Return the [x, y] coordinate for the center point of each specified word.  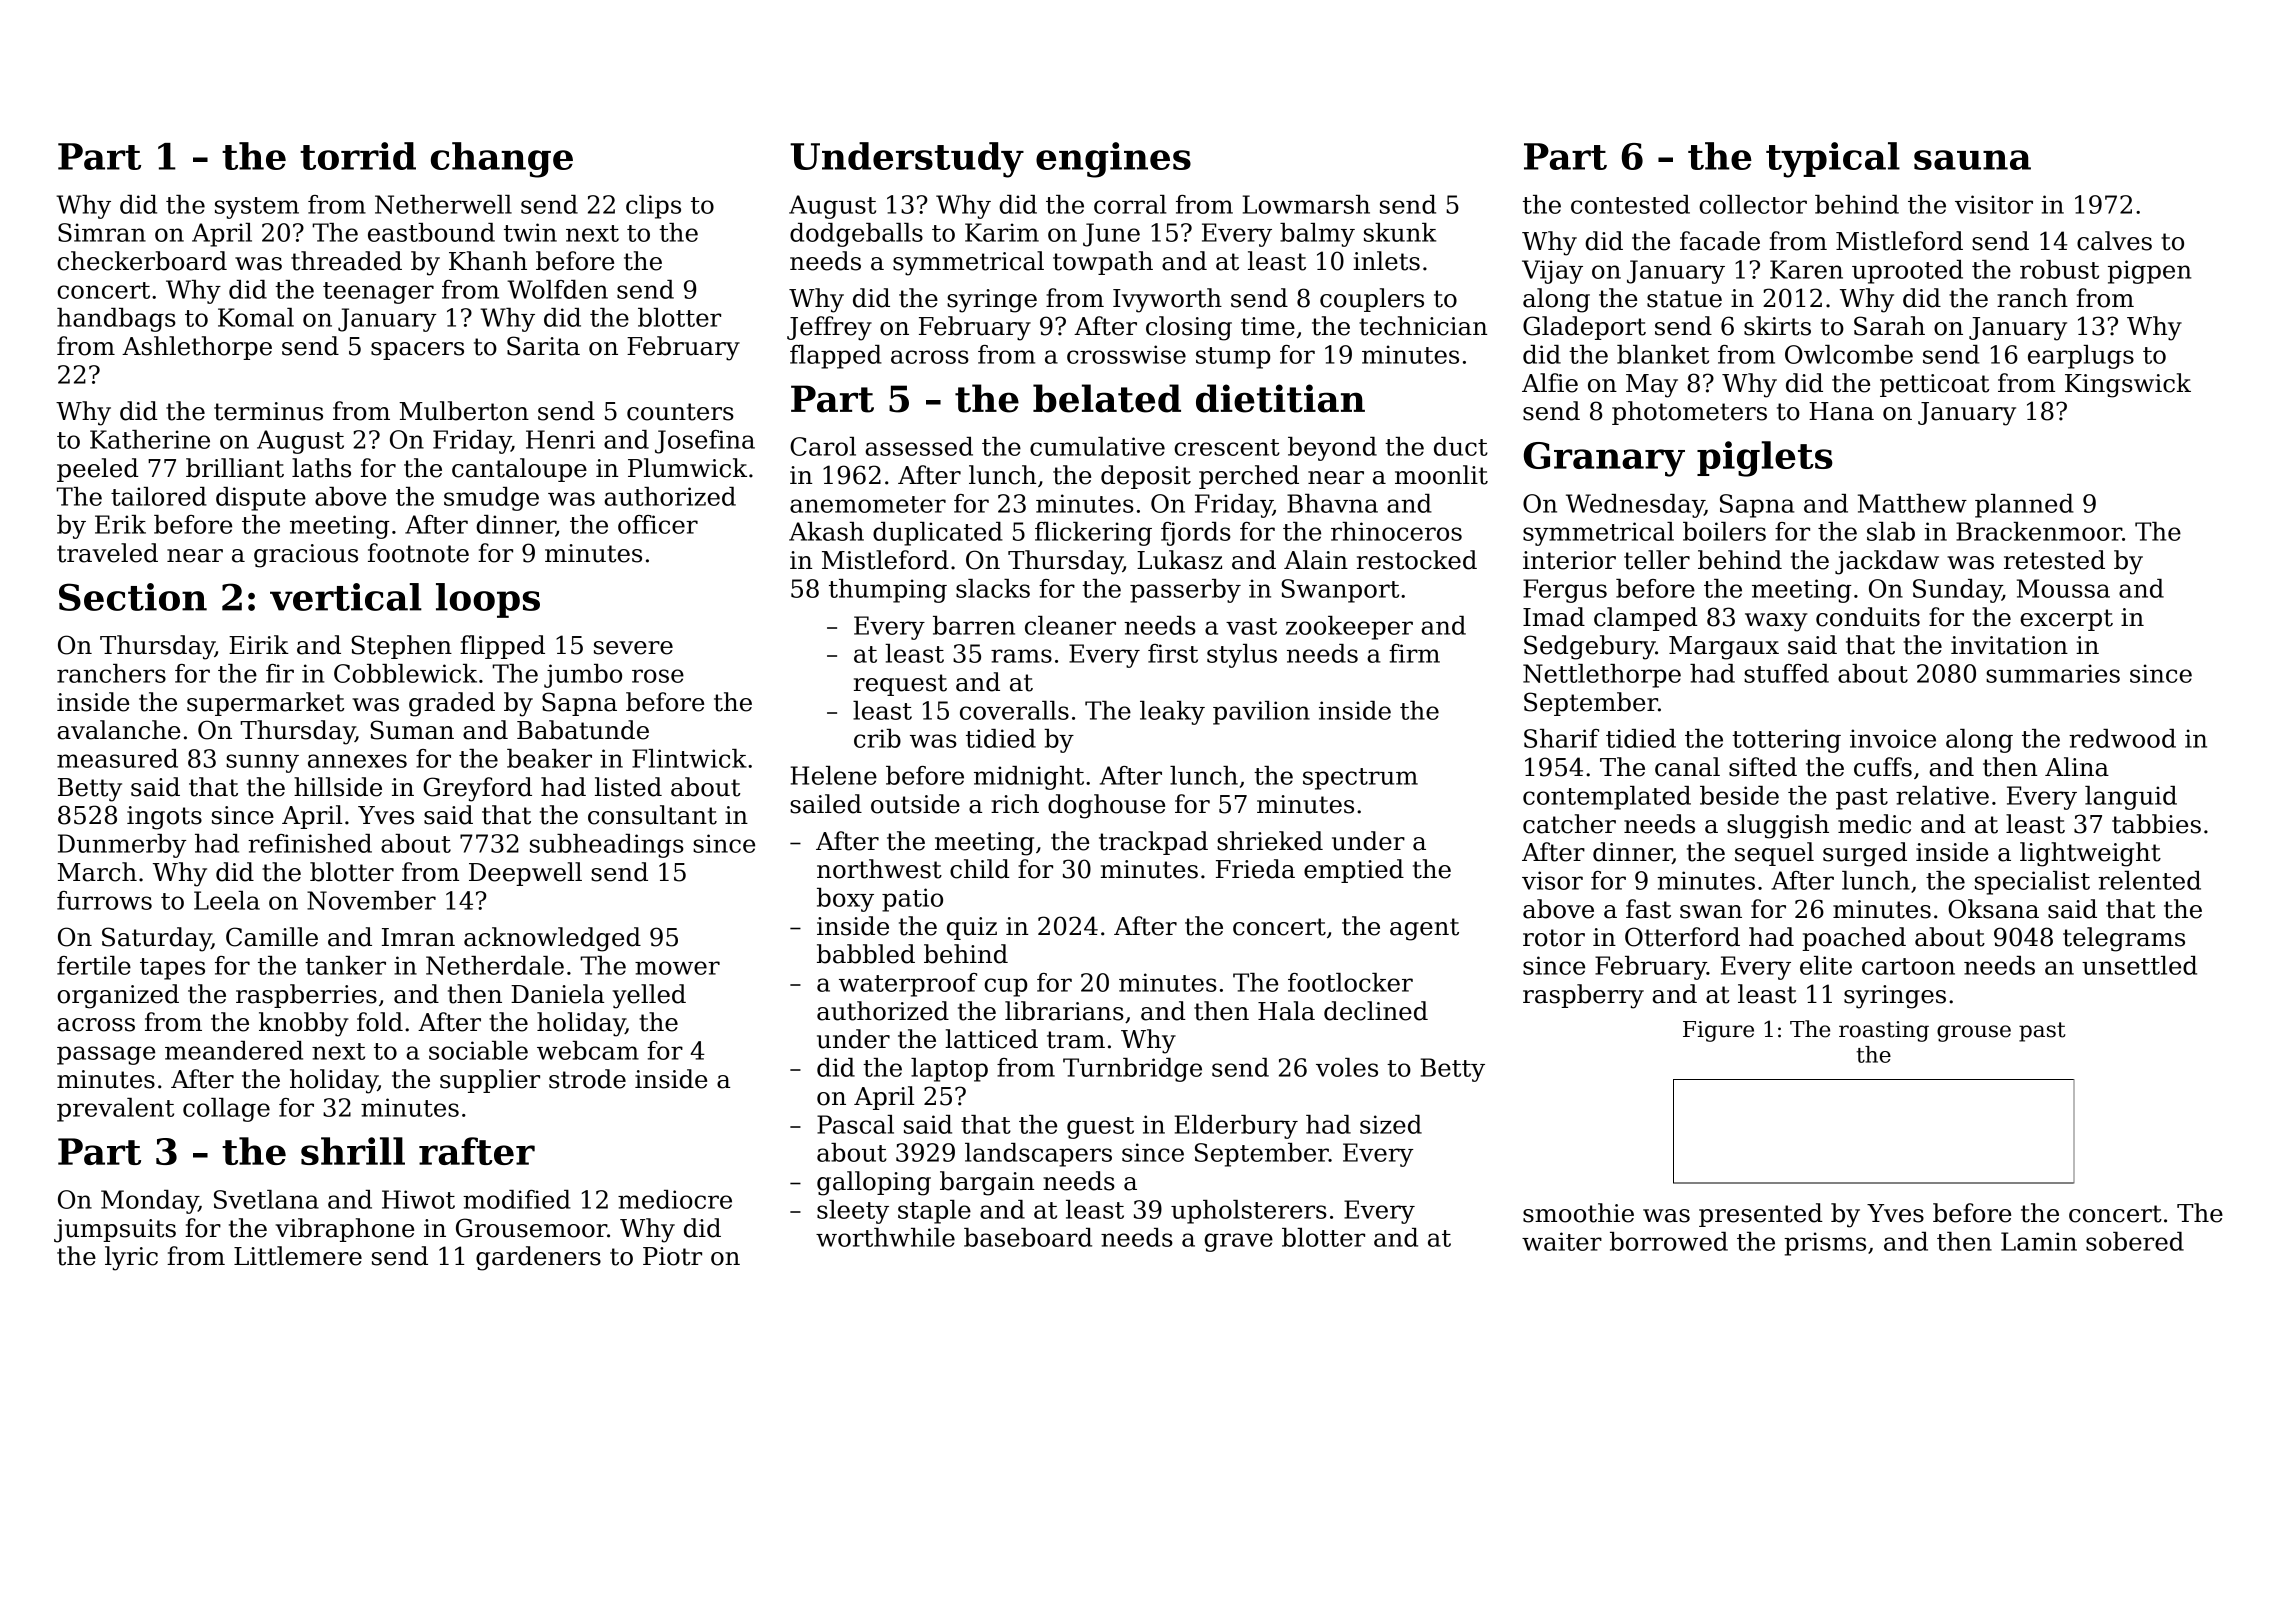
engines [1113, 160]
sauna [1972, 160]
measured [117, 758]
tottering [1786, 741]
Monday [149, 1202]
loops [488, 600]
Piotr [672, 1256]
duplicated [938, 534]
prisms [1825, 1244]
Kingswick [2128, 385]
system [257, 208]
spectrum [1360, 779]
